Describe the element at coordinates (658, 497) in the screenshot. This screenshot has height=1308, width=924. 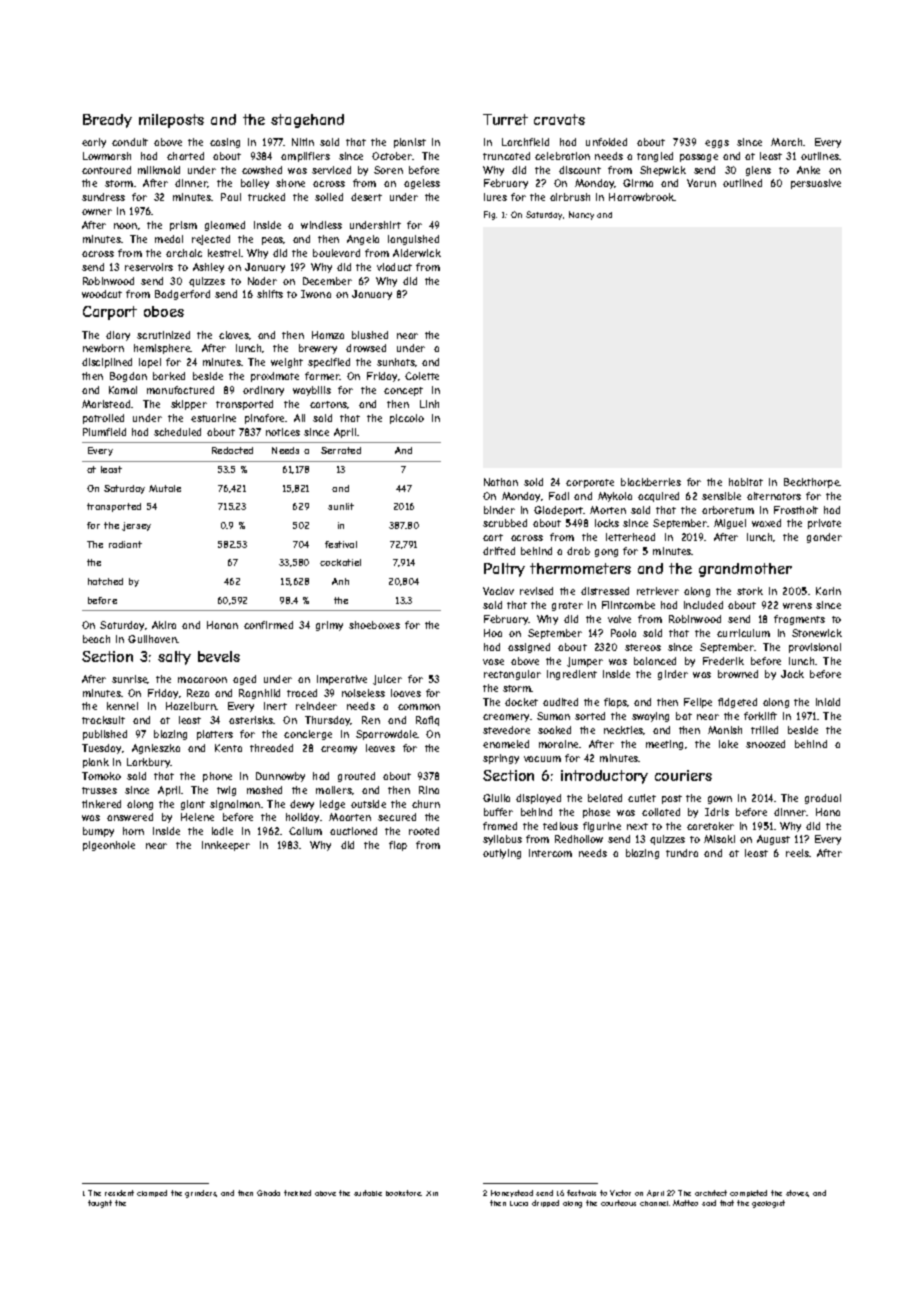
I see `acquired` at that location.
